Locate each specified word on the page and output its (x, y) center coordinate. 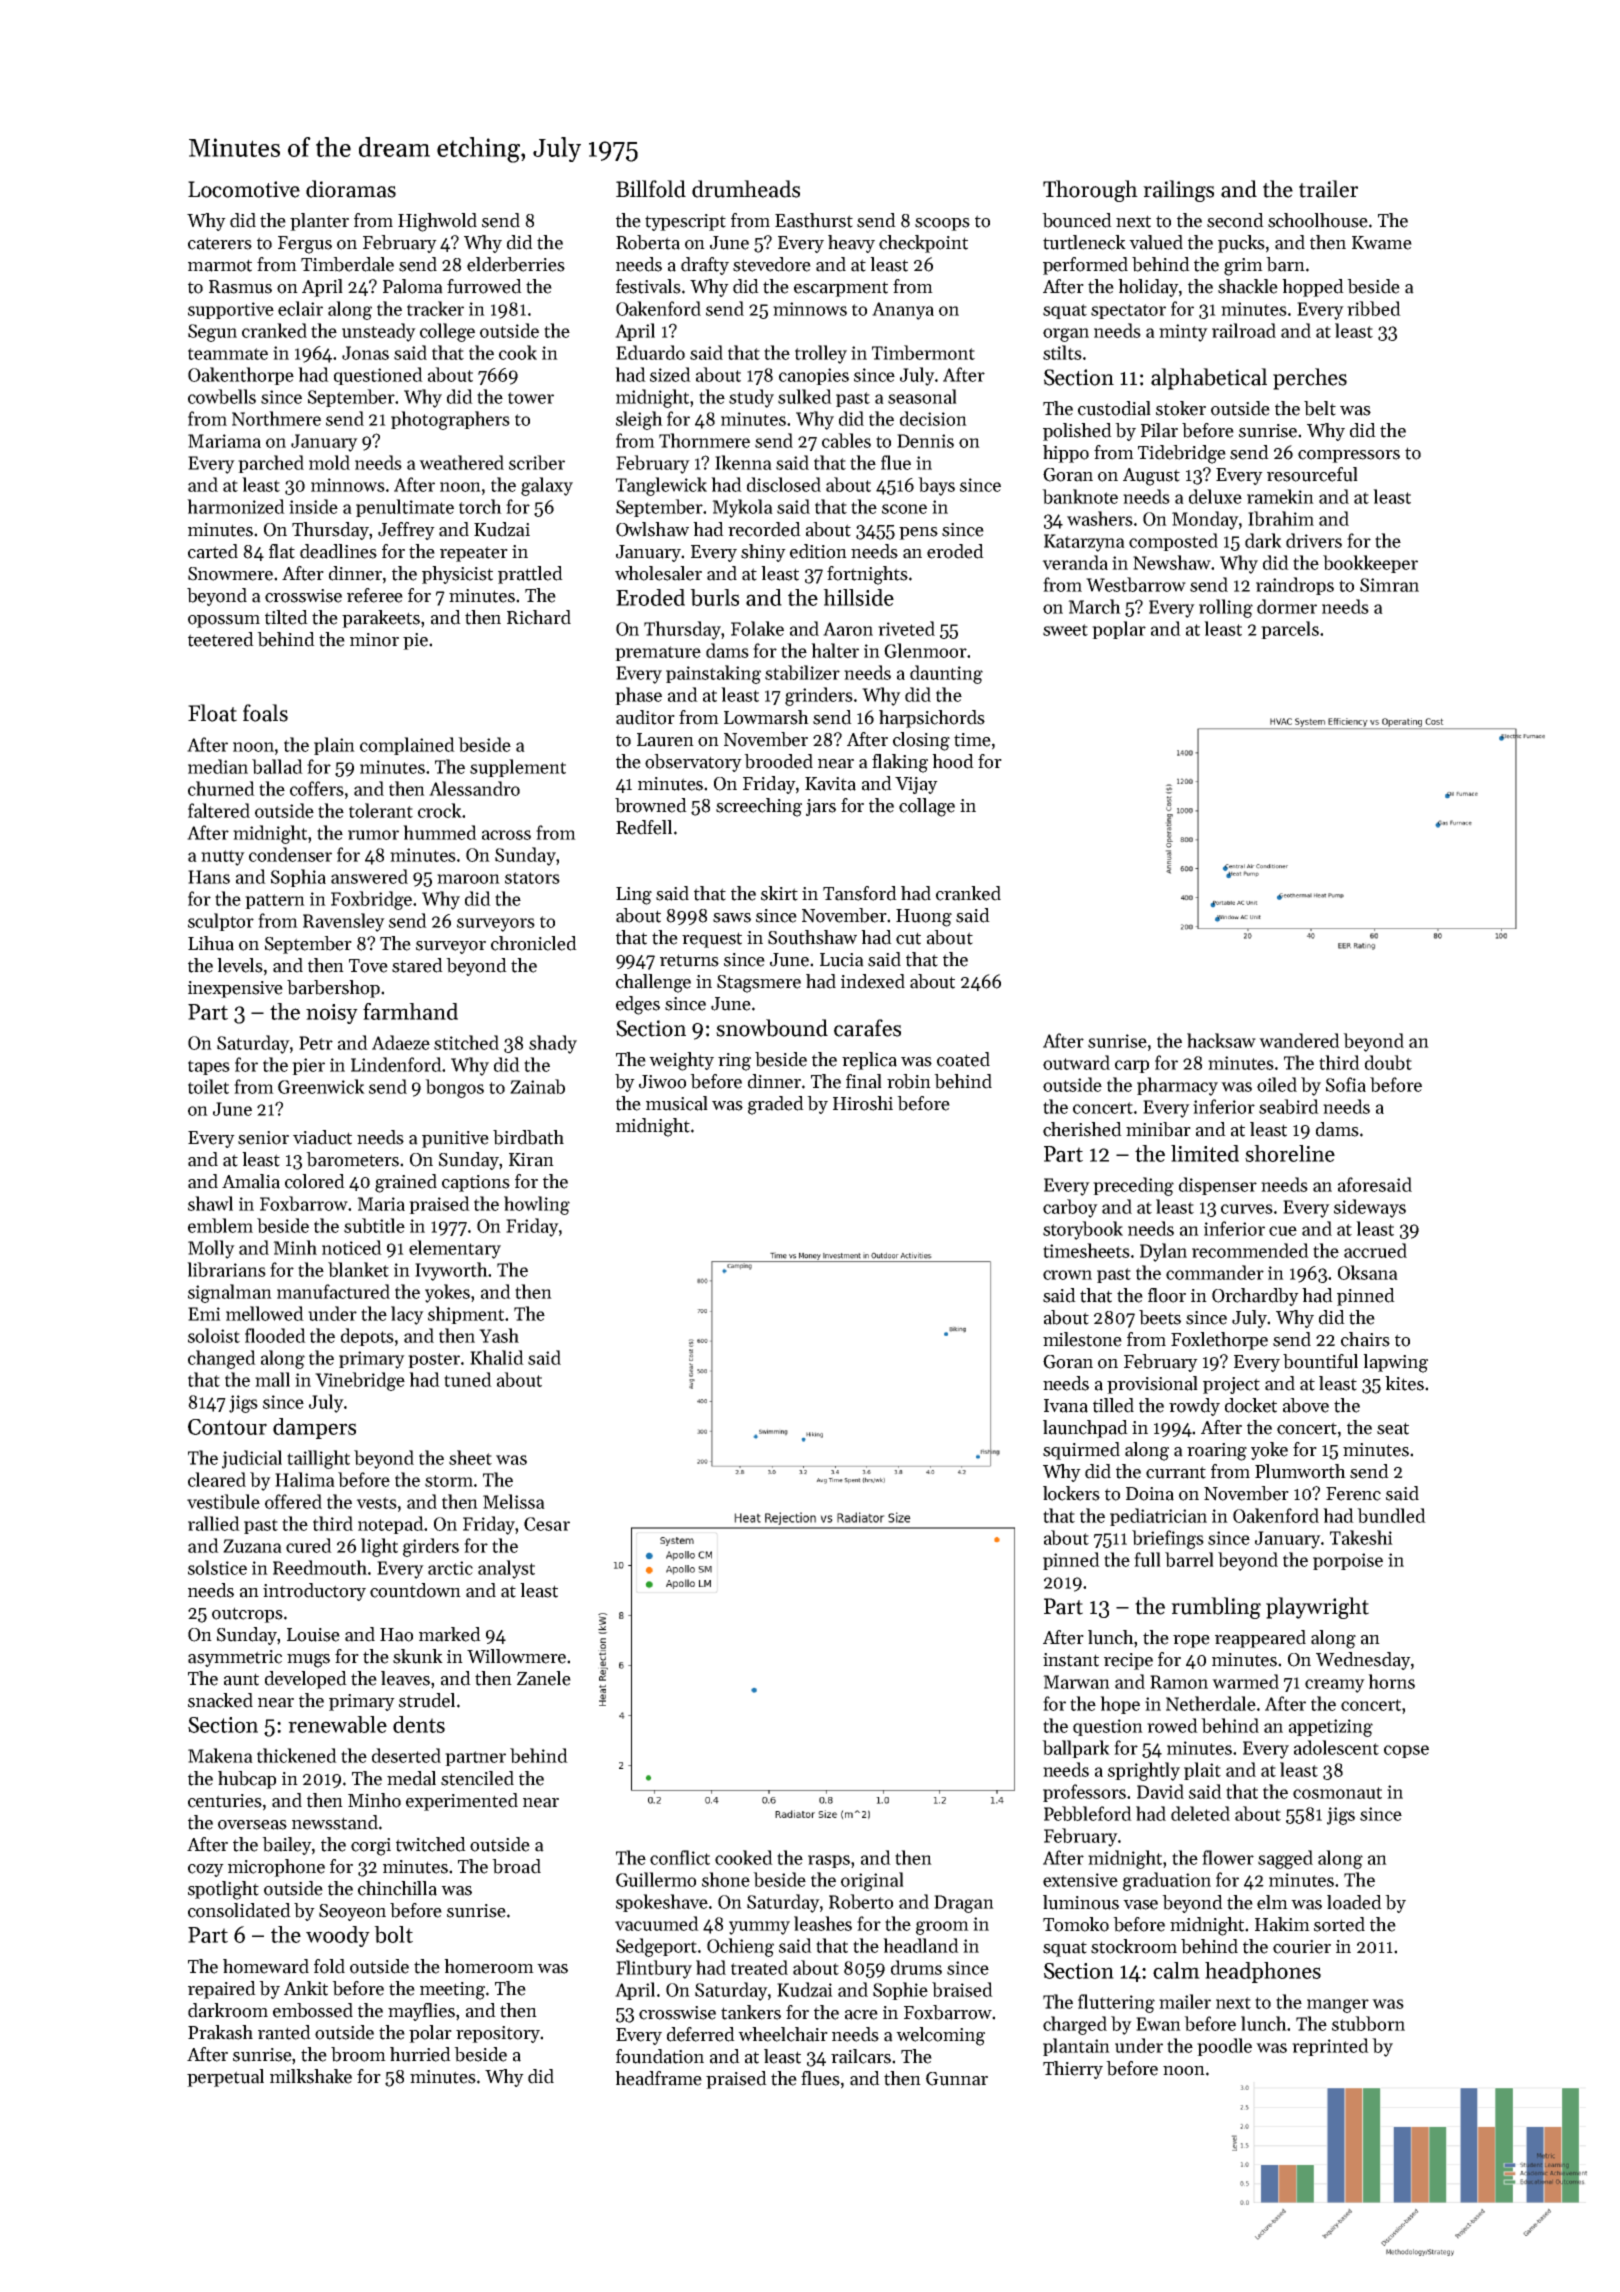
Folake (757, 628)
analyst (506, 1569)
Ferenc (1353, 1494)
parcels (1290, 630)
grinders (819, 696)
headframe (658, 2078)
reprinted (1330, 2047)
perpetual (225, 2078)
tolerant (381, 810)
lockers (1071, 1493)
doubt (1388, 1062)
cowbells (222, 396)
